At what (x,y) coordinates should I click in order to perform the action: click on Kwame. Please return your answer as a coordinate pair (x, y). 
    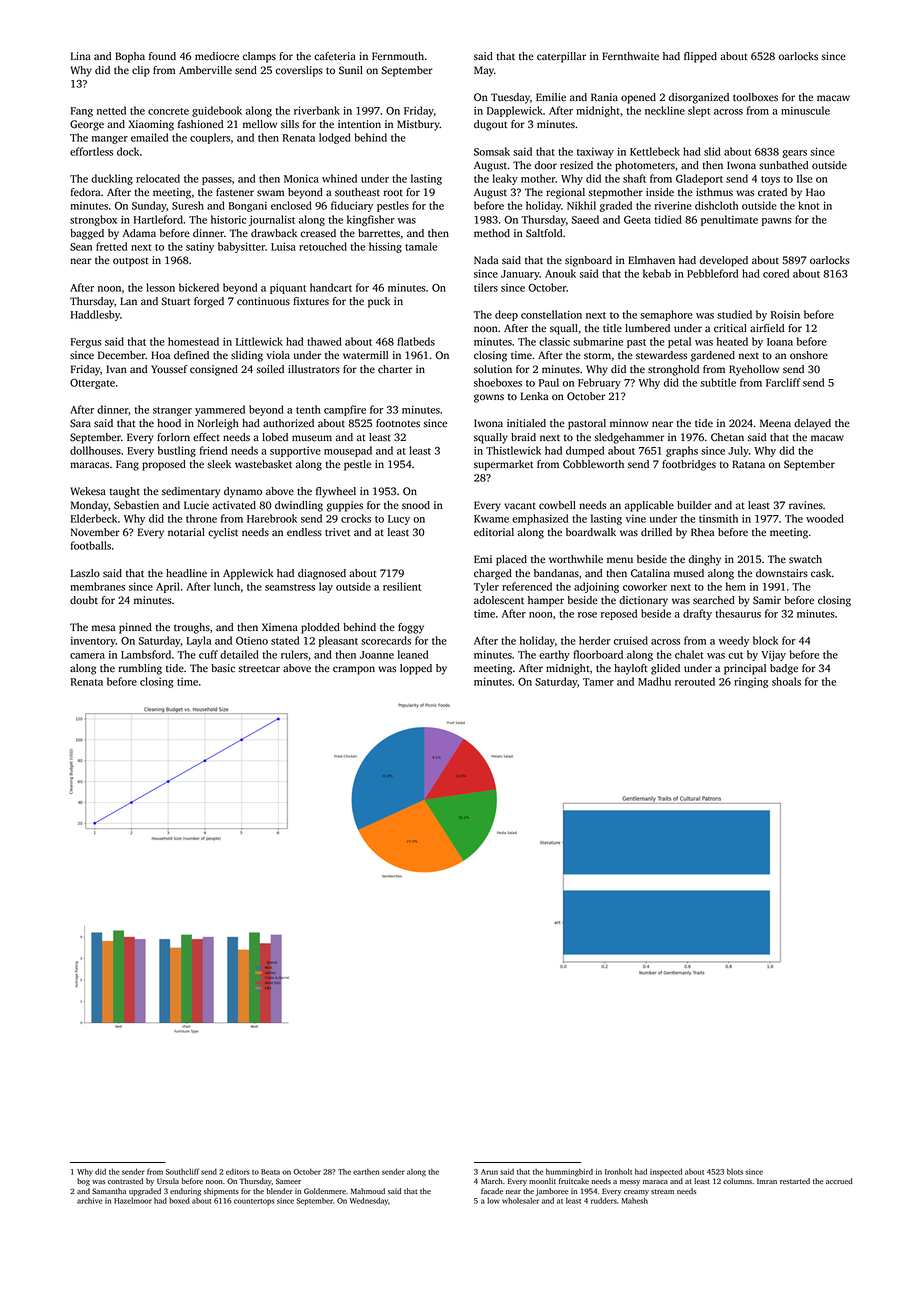
    Looking at the image, I should click on (491, 519).
